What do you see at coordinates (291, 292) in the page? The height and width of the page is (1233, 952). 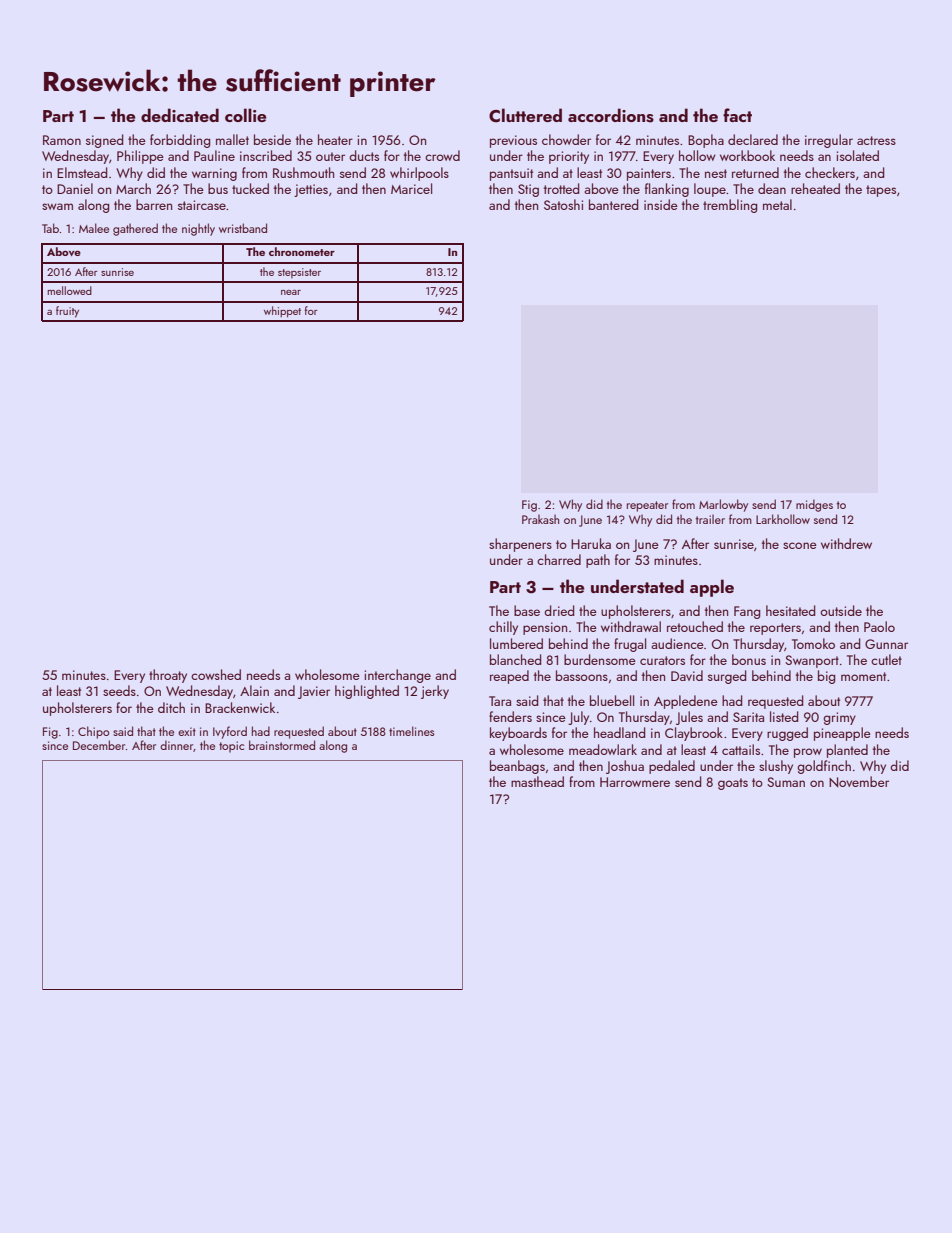 I see `near` at bounding box center [291, 292].
